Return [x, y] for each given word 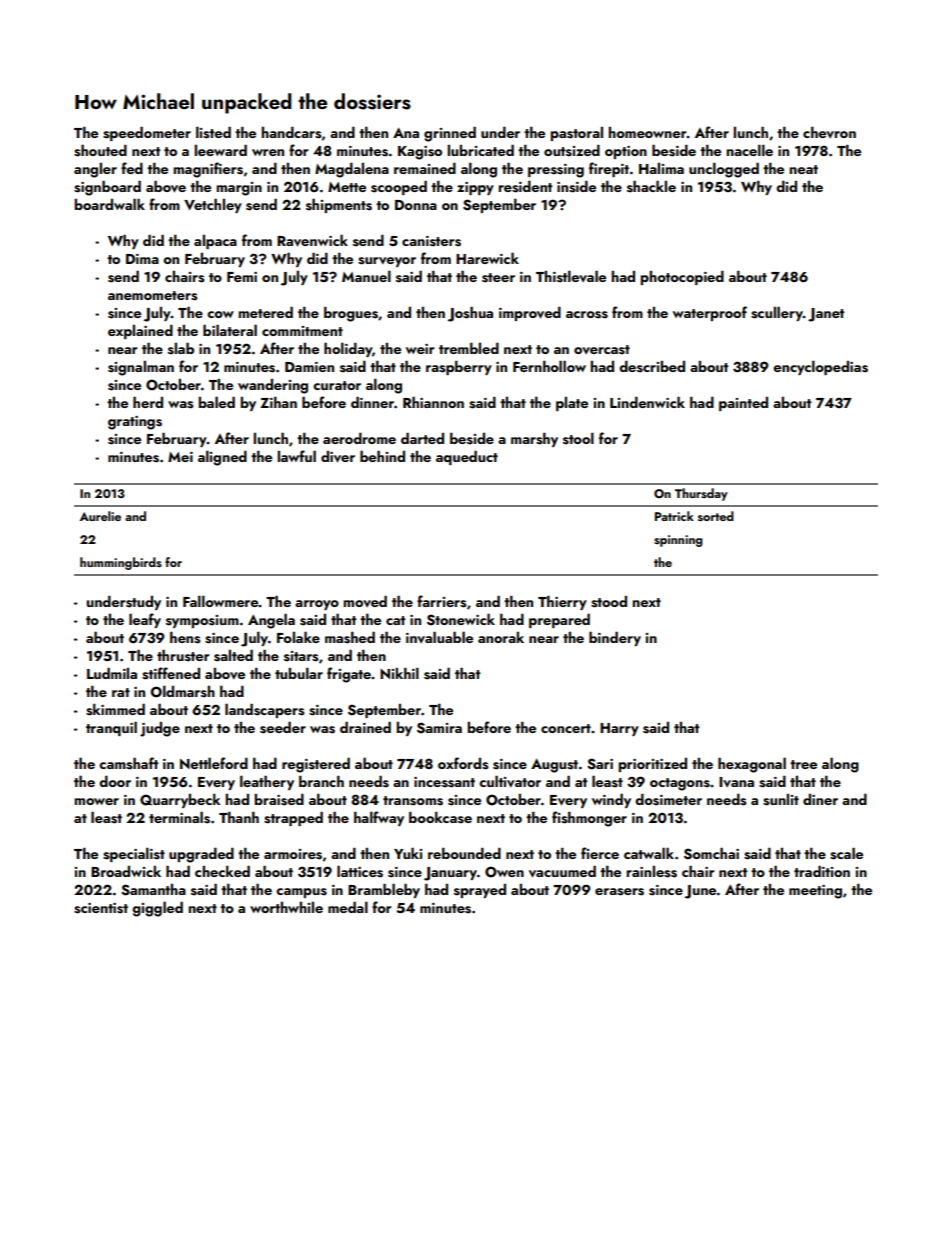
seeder [283, 727]
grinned [450, 134]
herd [148, 402]
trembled [469, 348]
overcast [602, 350]
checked [222, 871]
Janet [826, 315]
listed [213, 132]
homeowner [648, 132]
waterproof [710, 313]
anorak [501, 637]
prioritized [653, 765]
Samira [439, 728]
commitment [302, 331]
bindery [615, 638]
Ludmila [112, 673]
